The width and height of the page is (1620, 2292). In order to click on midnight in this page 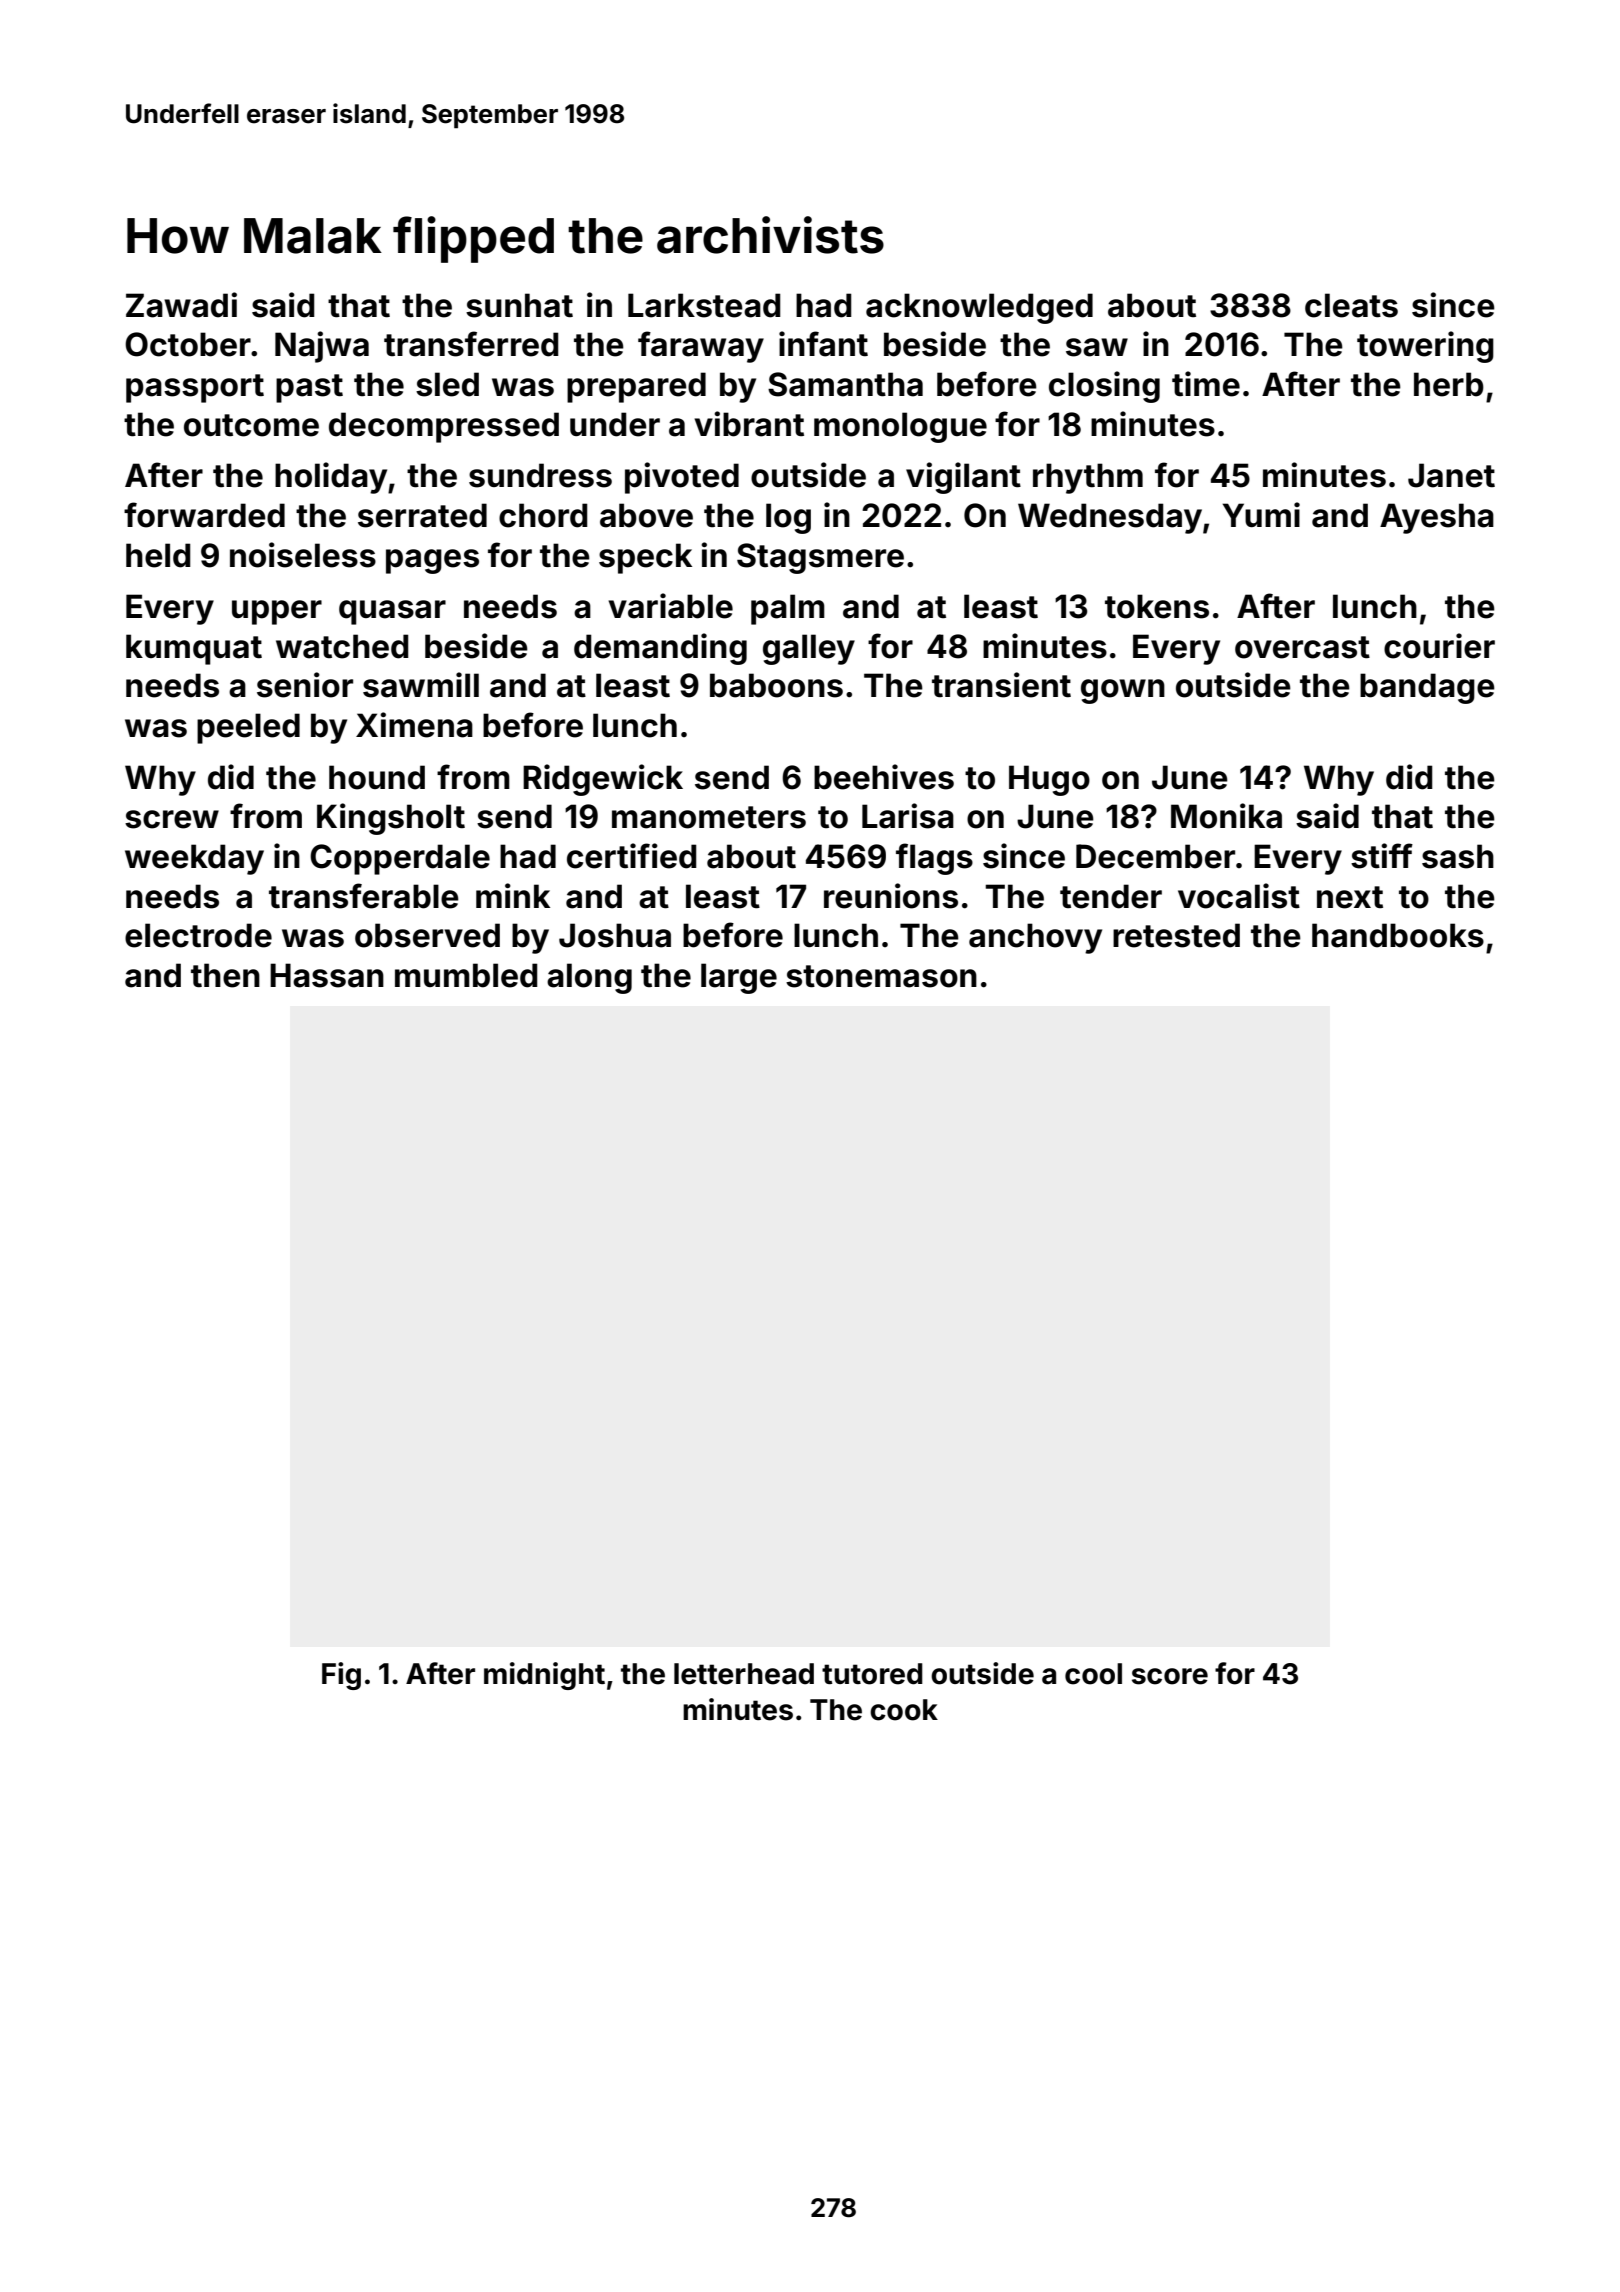, I will do `click(544, 1676)`.
